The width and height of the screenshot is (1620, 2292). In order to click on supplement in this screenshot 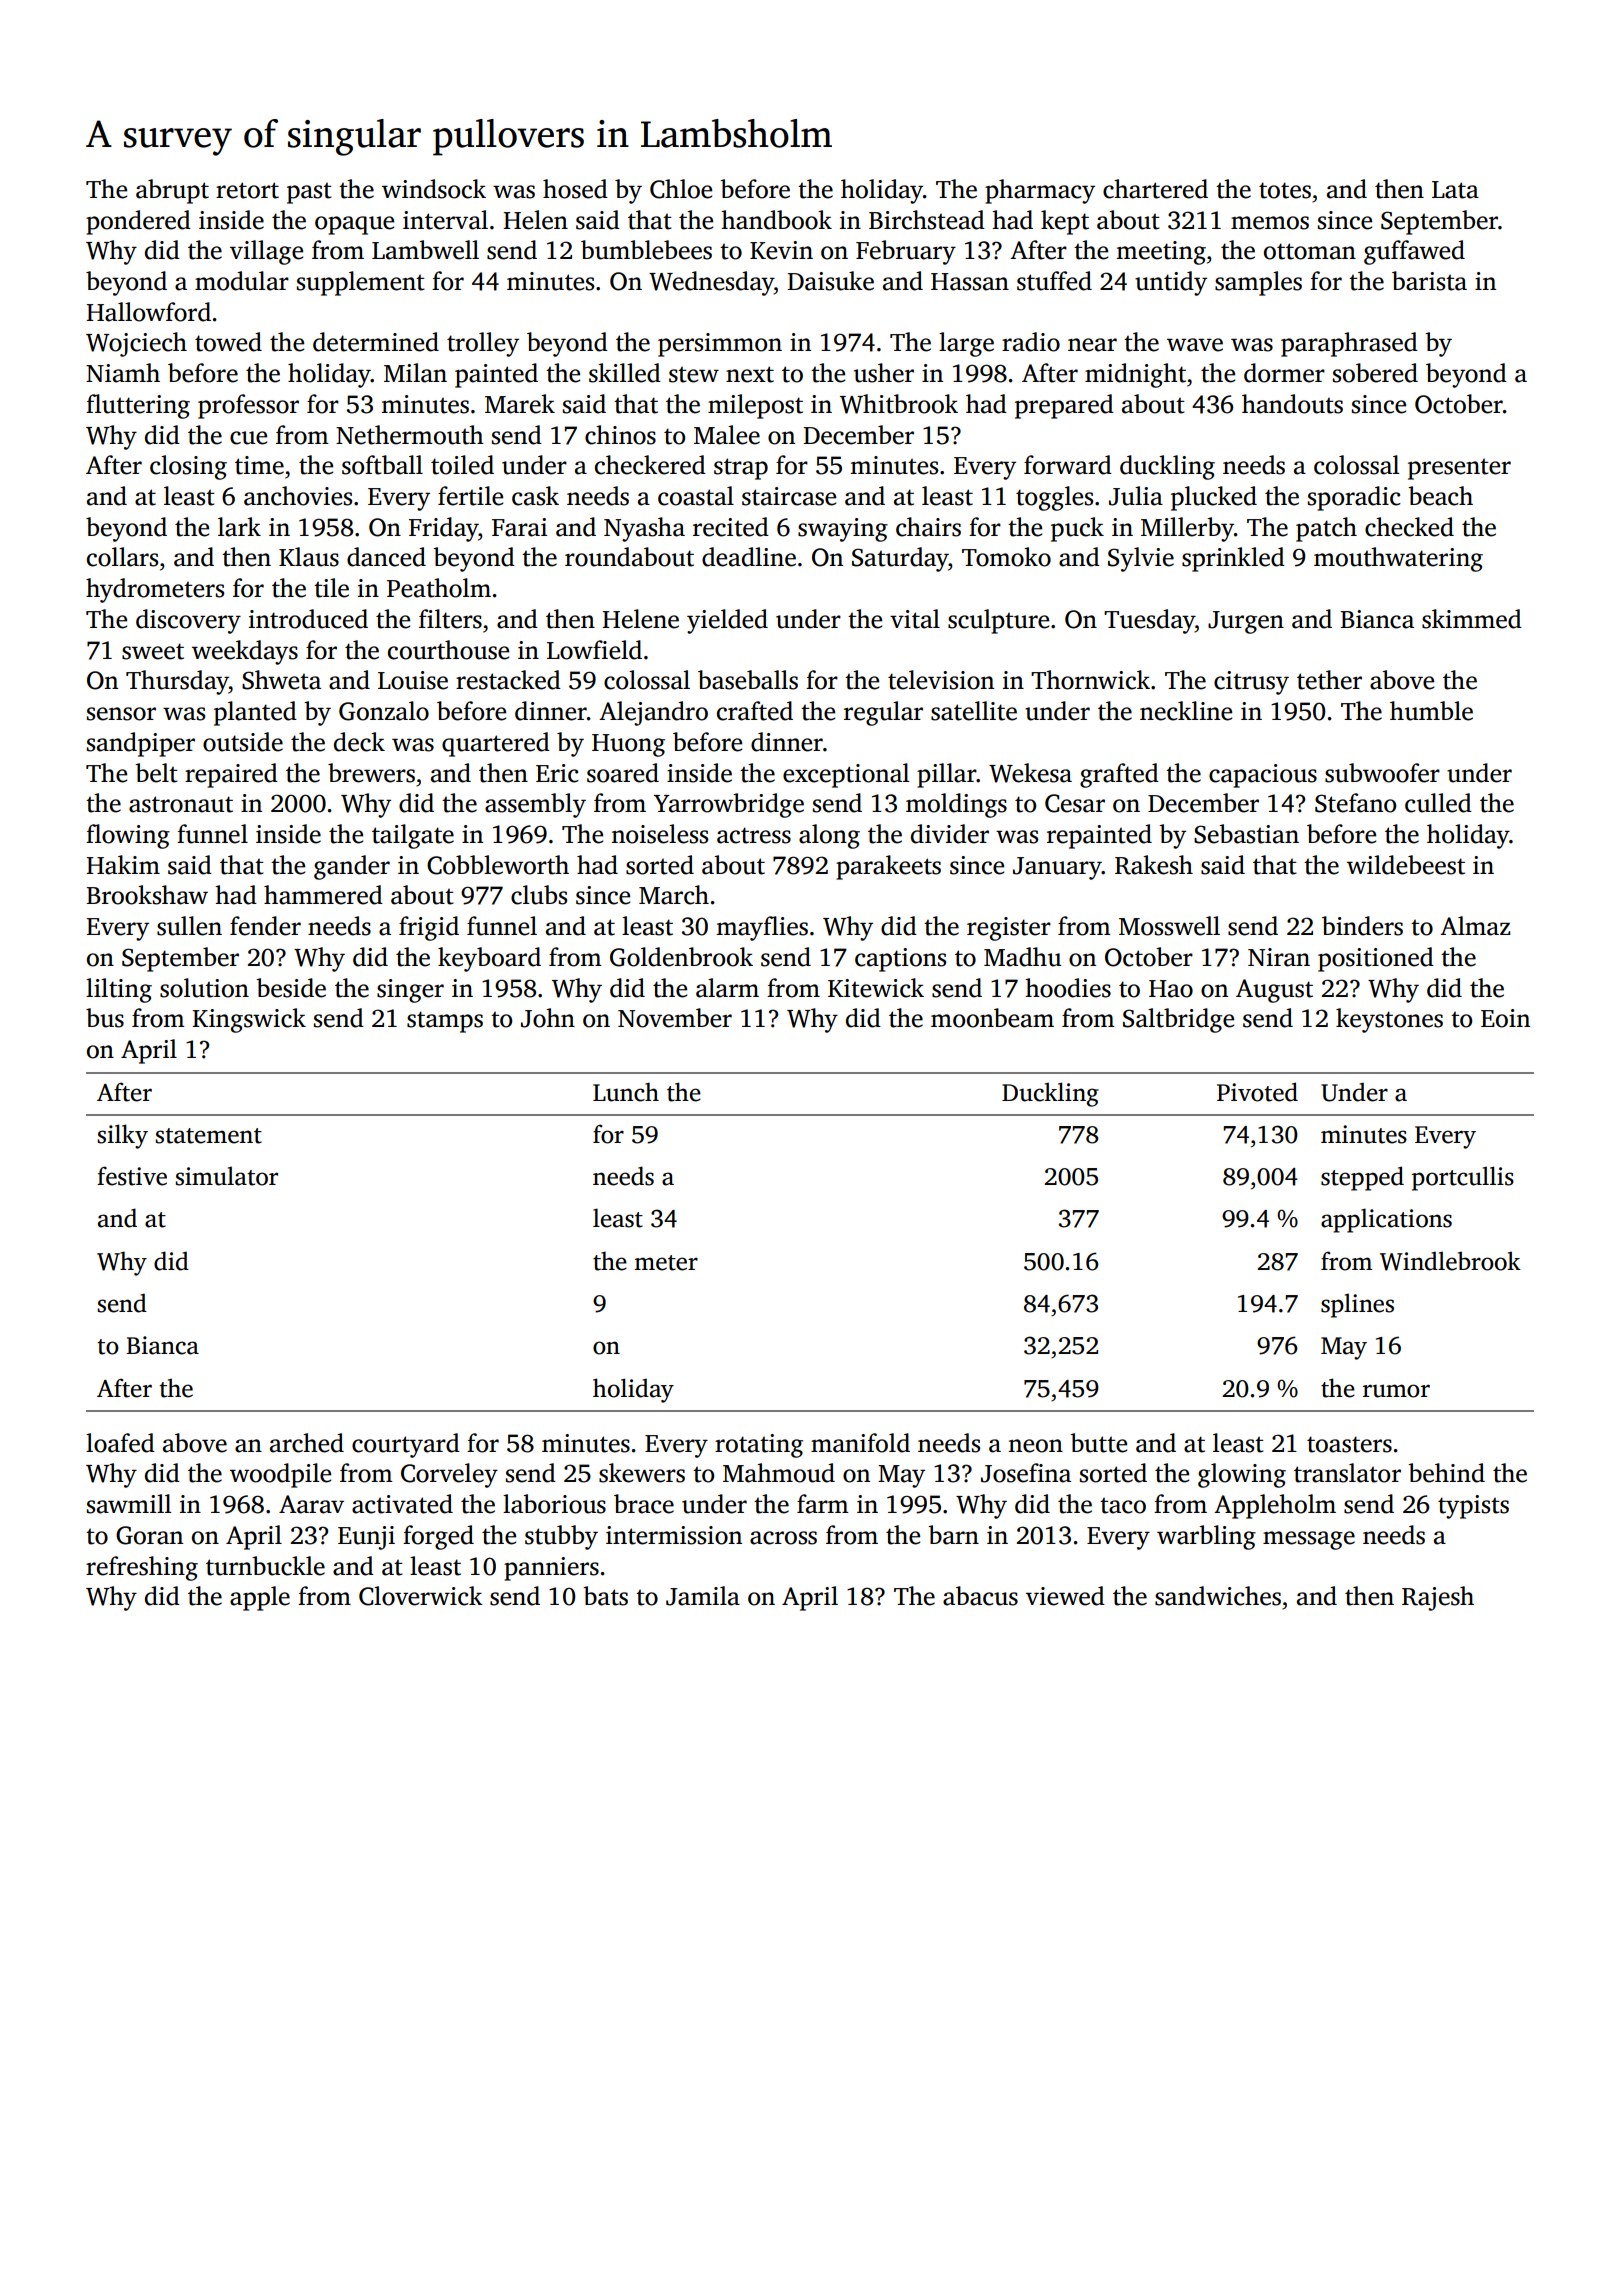, I will do `click(361, 283)`.
